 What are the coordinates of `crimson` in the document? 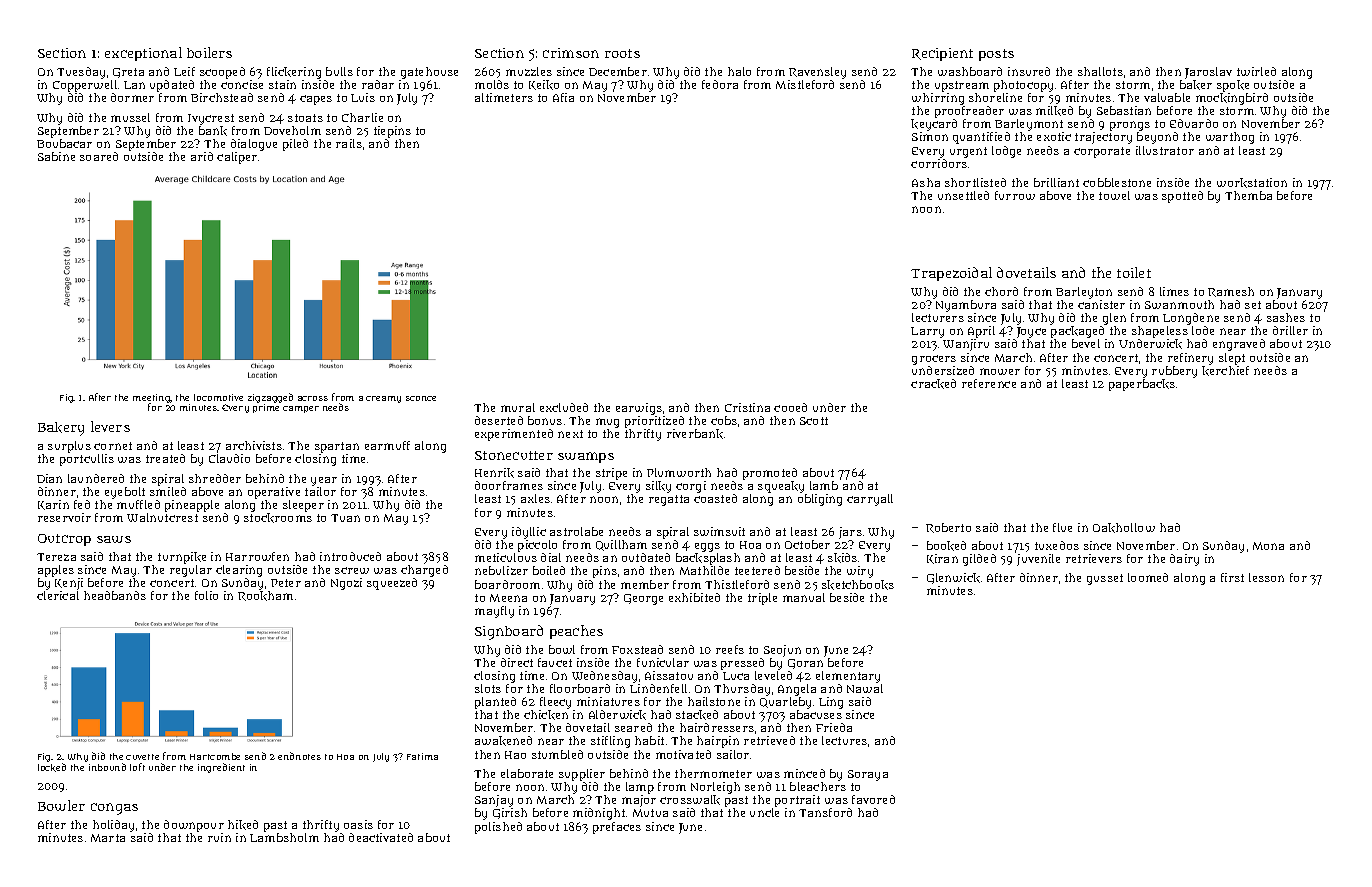 It's located at (571, 53).
